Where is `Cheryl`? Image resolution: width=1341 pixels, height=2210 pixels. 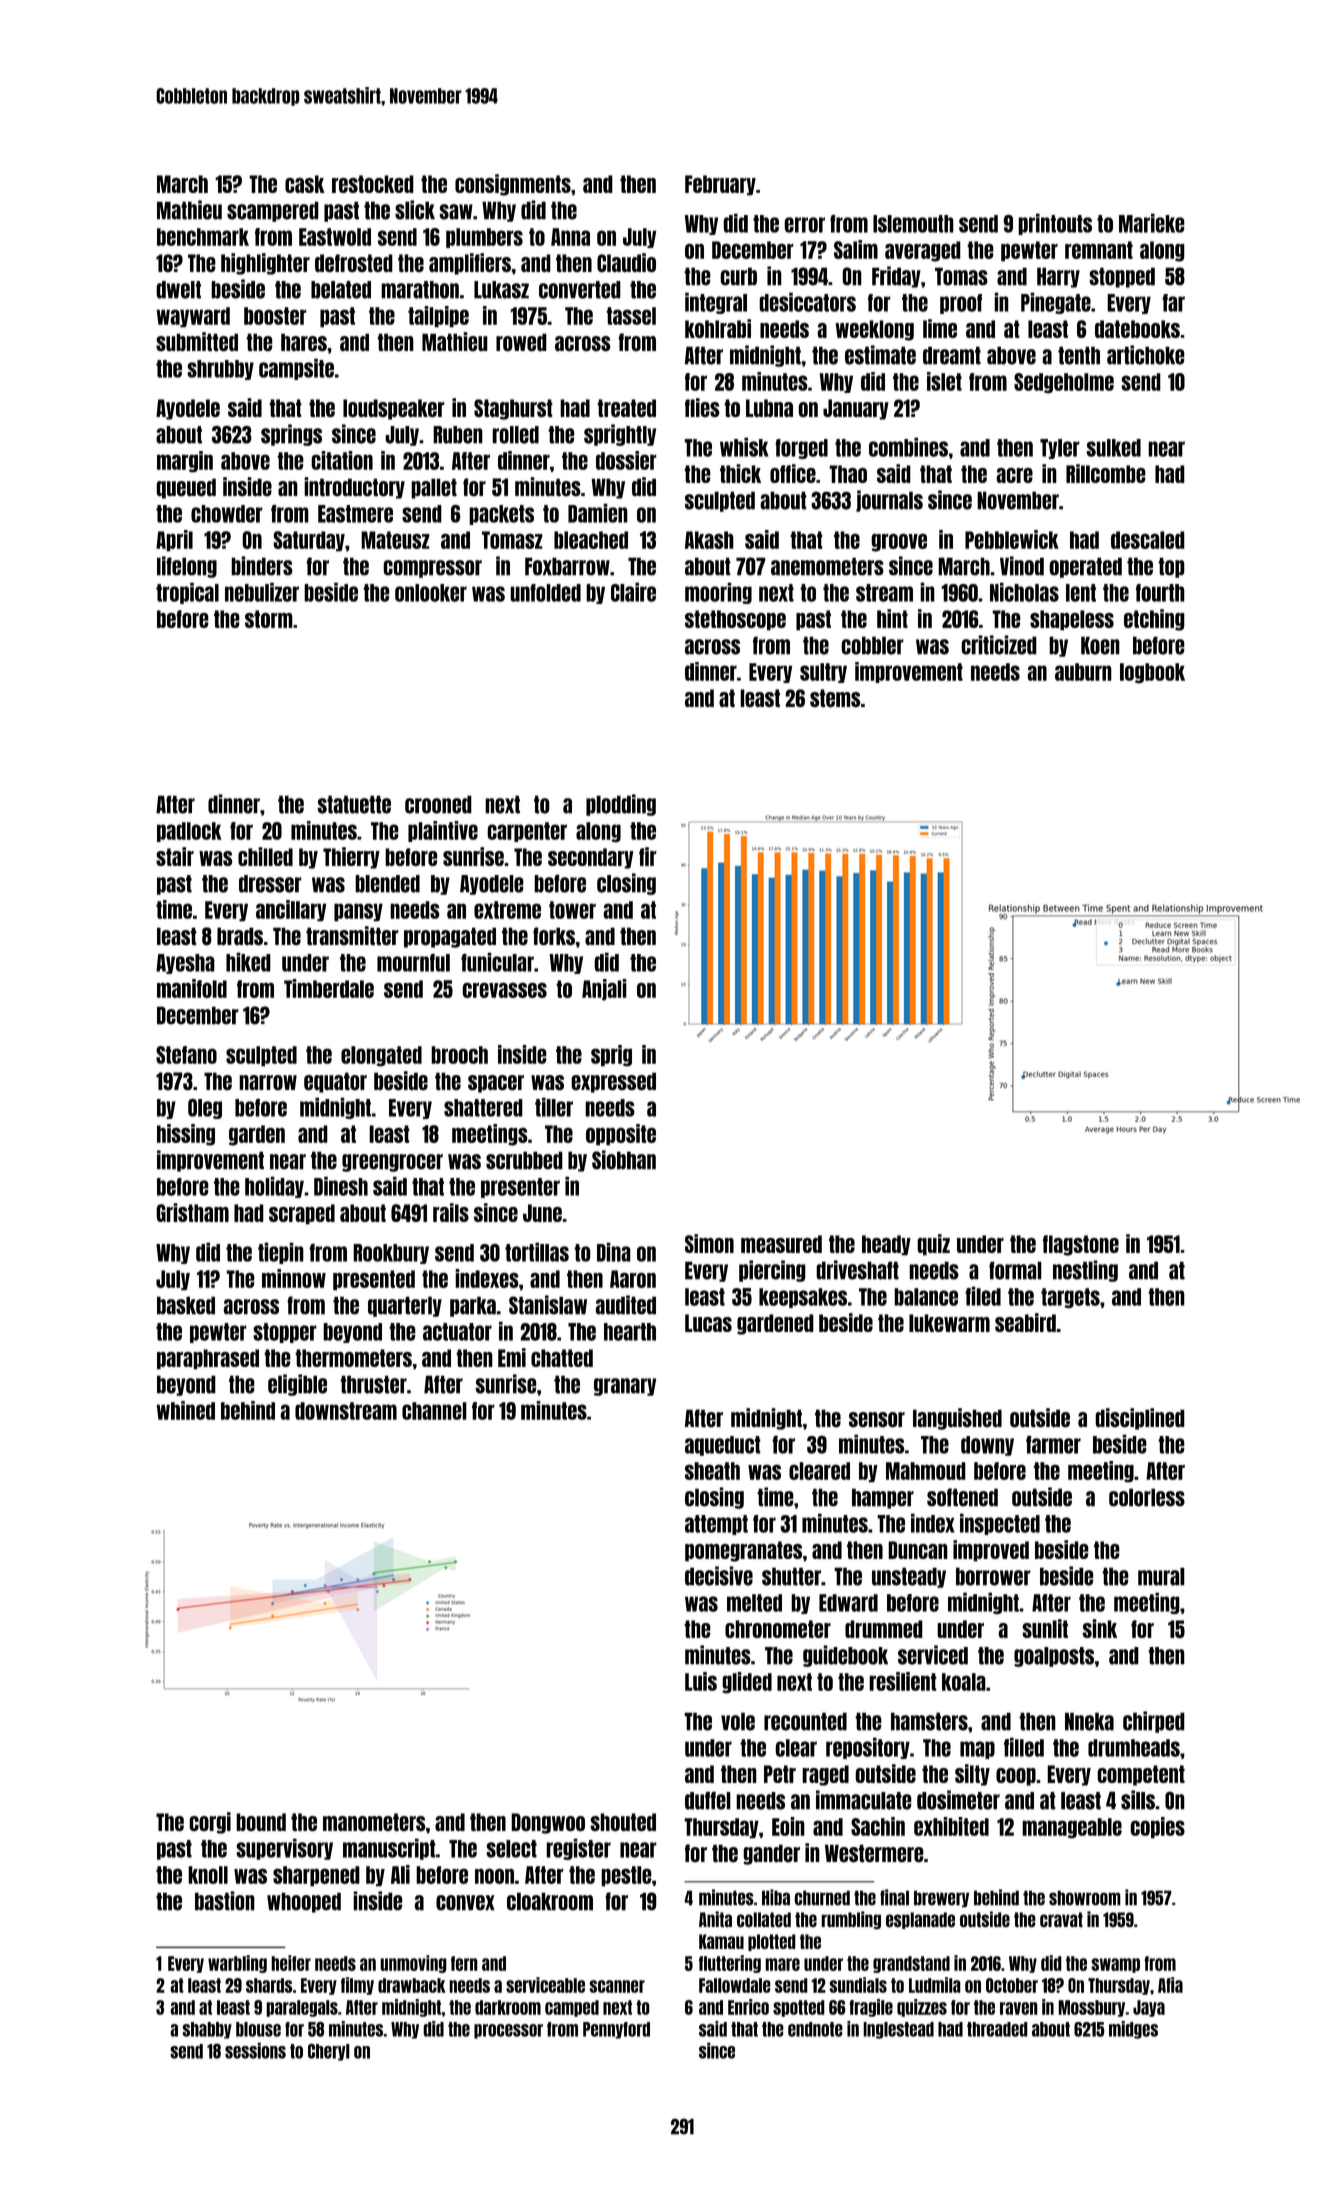 Cheryl is located at coordinates (329, 2052).
